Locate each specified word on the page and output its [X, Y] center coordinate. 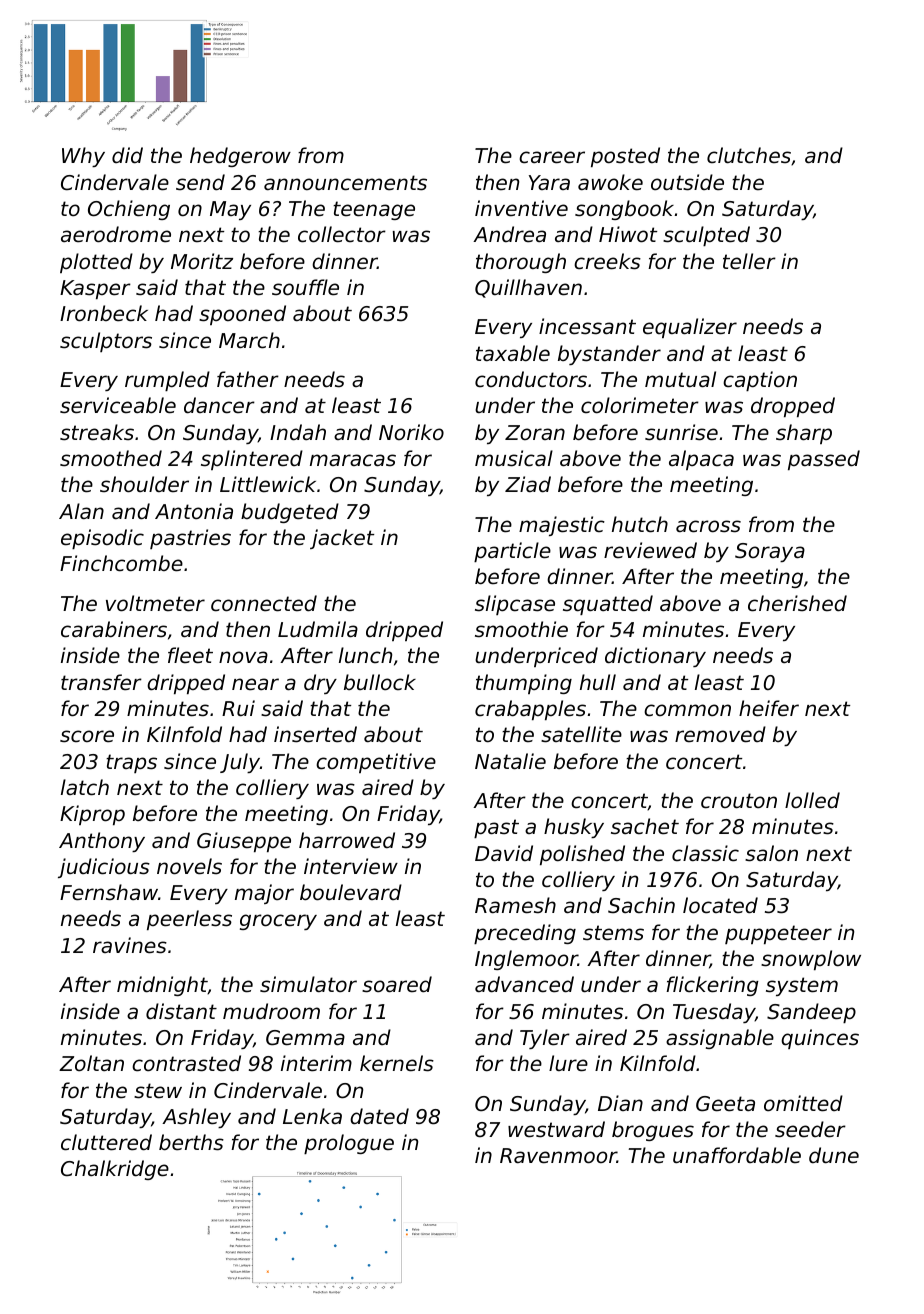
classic [705, 853]
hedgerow [240, 157]
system [802, 986]
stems [613, 933]
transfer [101, 682]
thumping [524, 684]
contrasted [186, 1063]
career [552, 157]
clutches [749, 155]
